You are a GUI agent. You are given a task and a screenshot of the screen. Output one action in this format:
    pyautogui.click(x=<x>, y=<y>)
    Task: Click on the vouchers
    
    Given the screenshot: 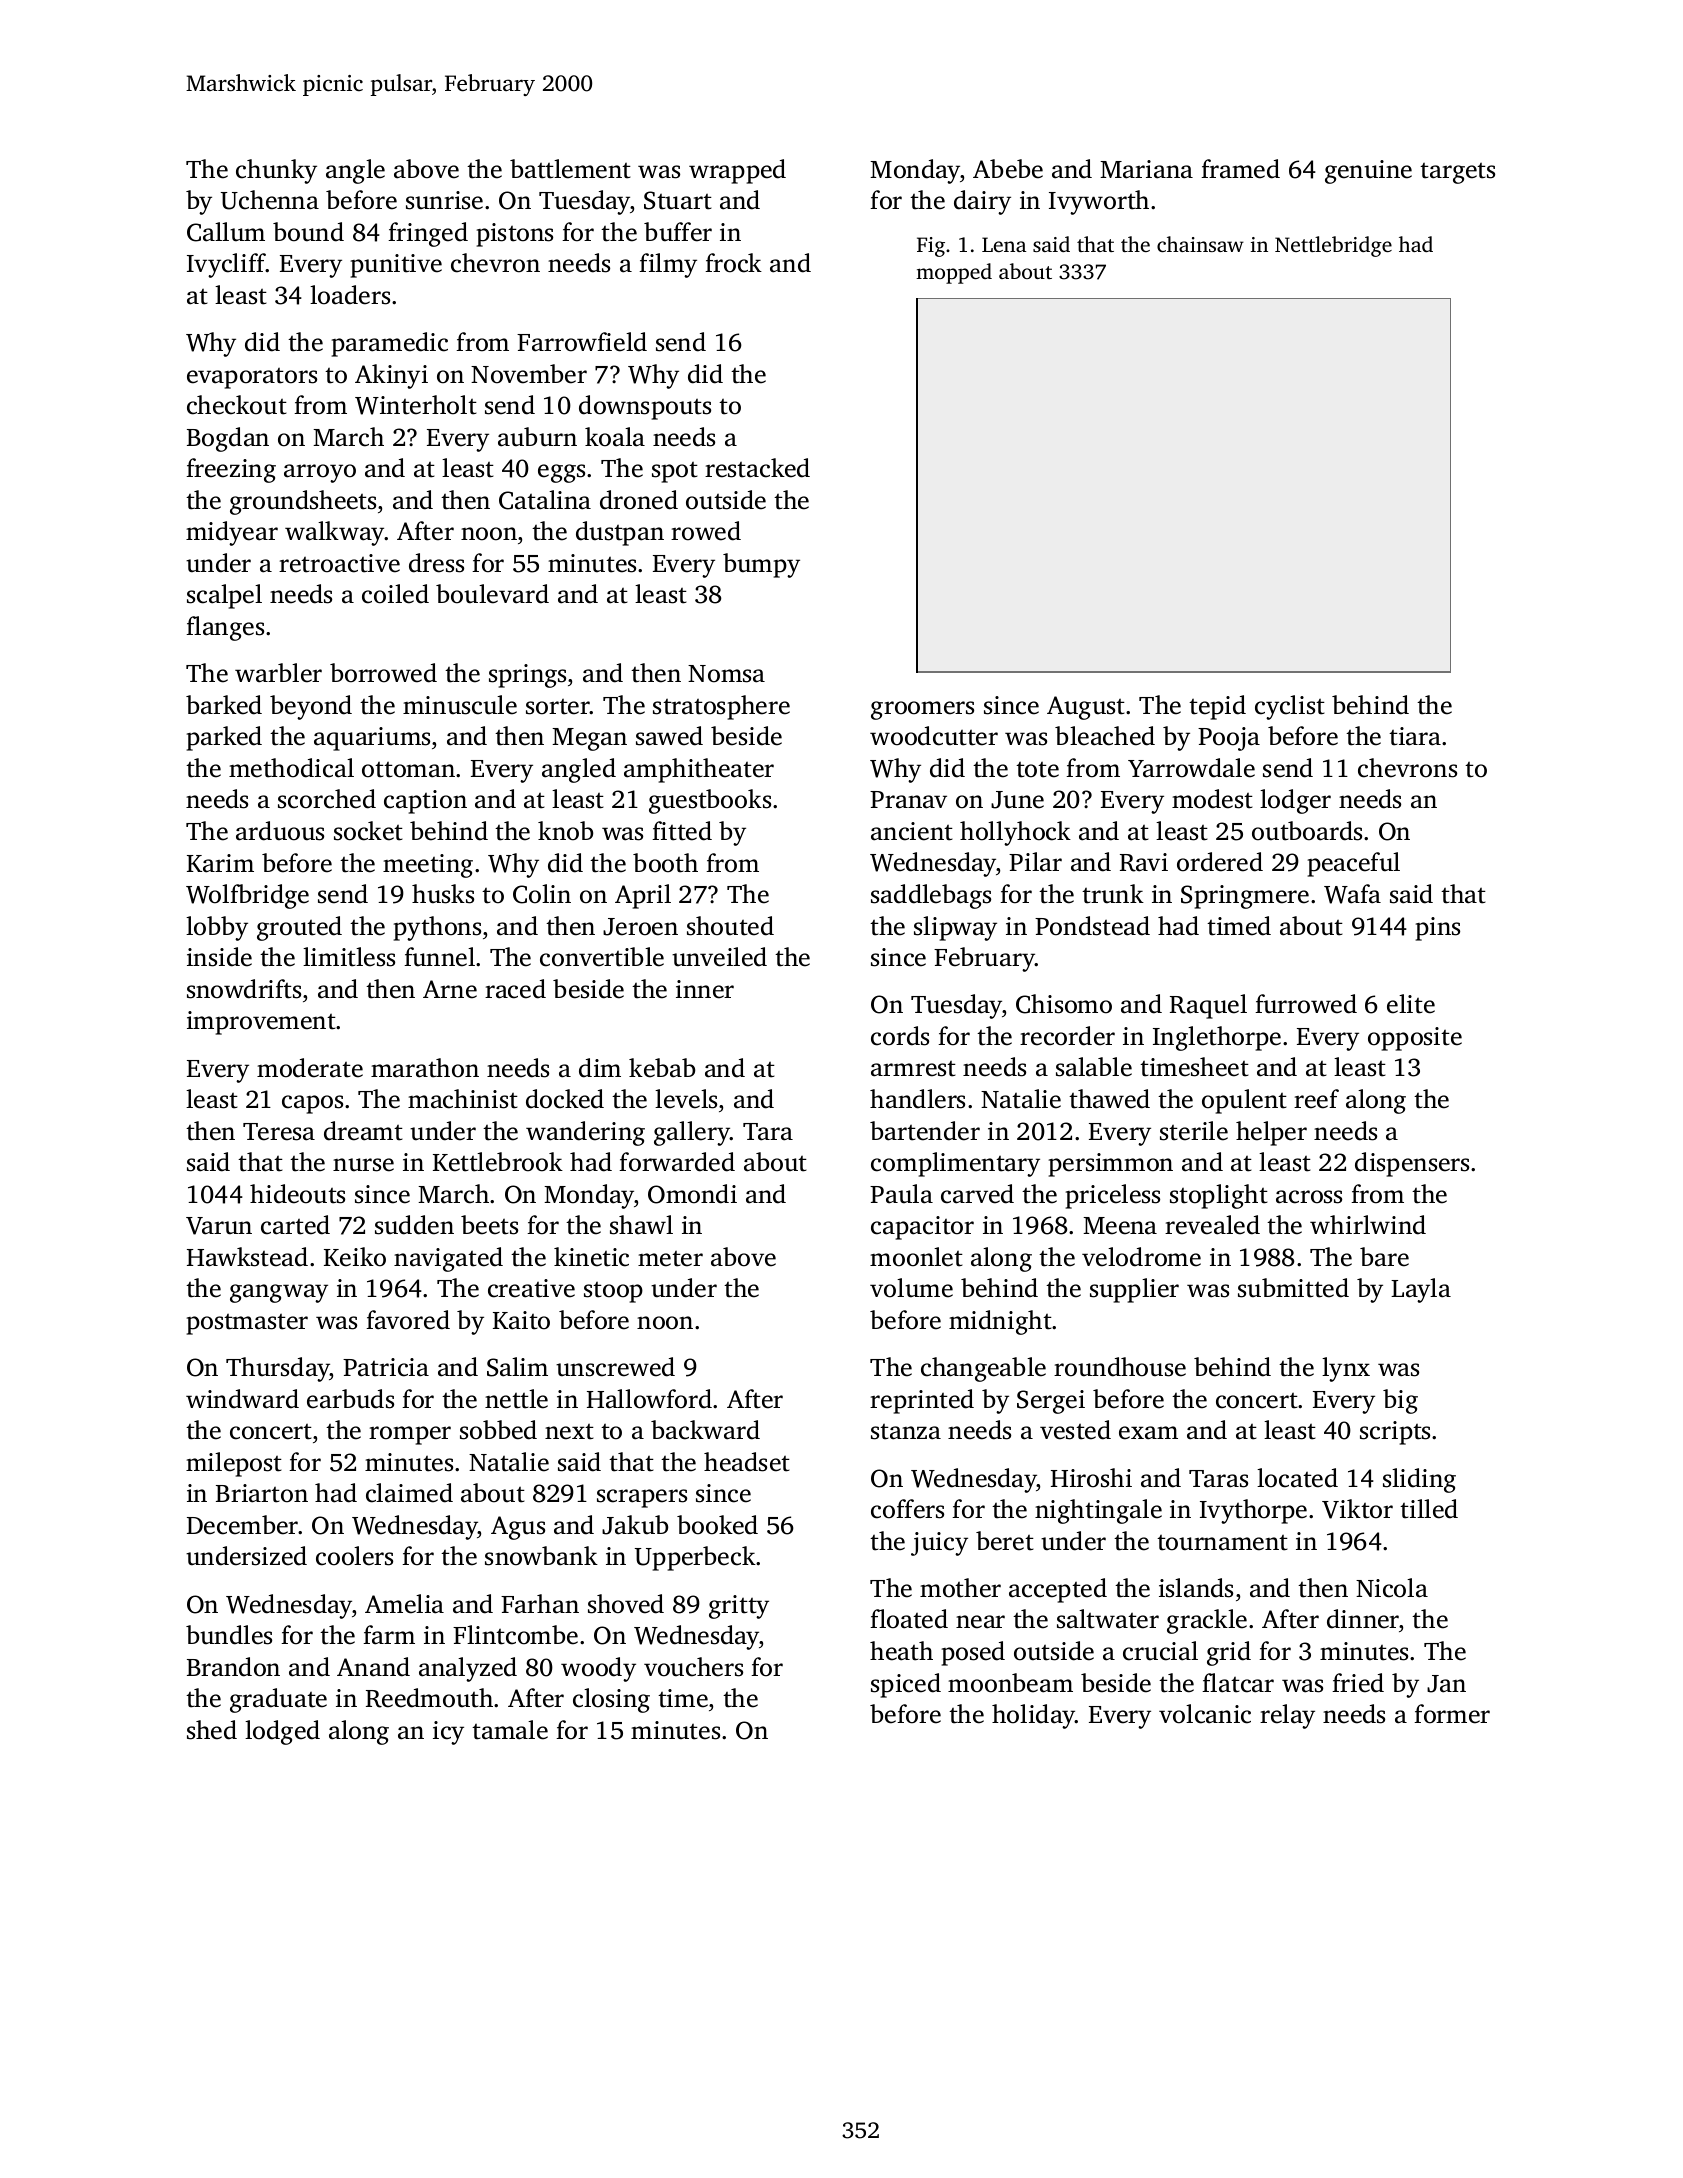 What is the action you would take?
    pyautogui.click(x=693, y=1667)
